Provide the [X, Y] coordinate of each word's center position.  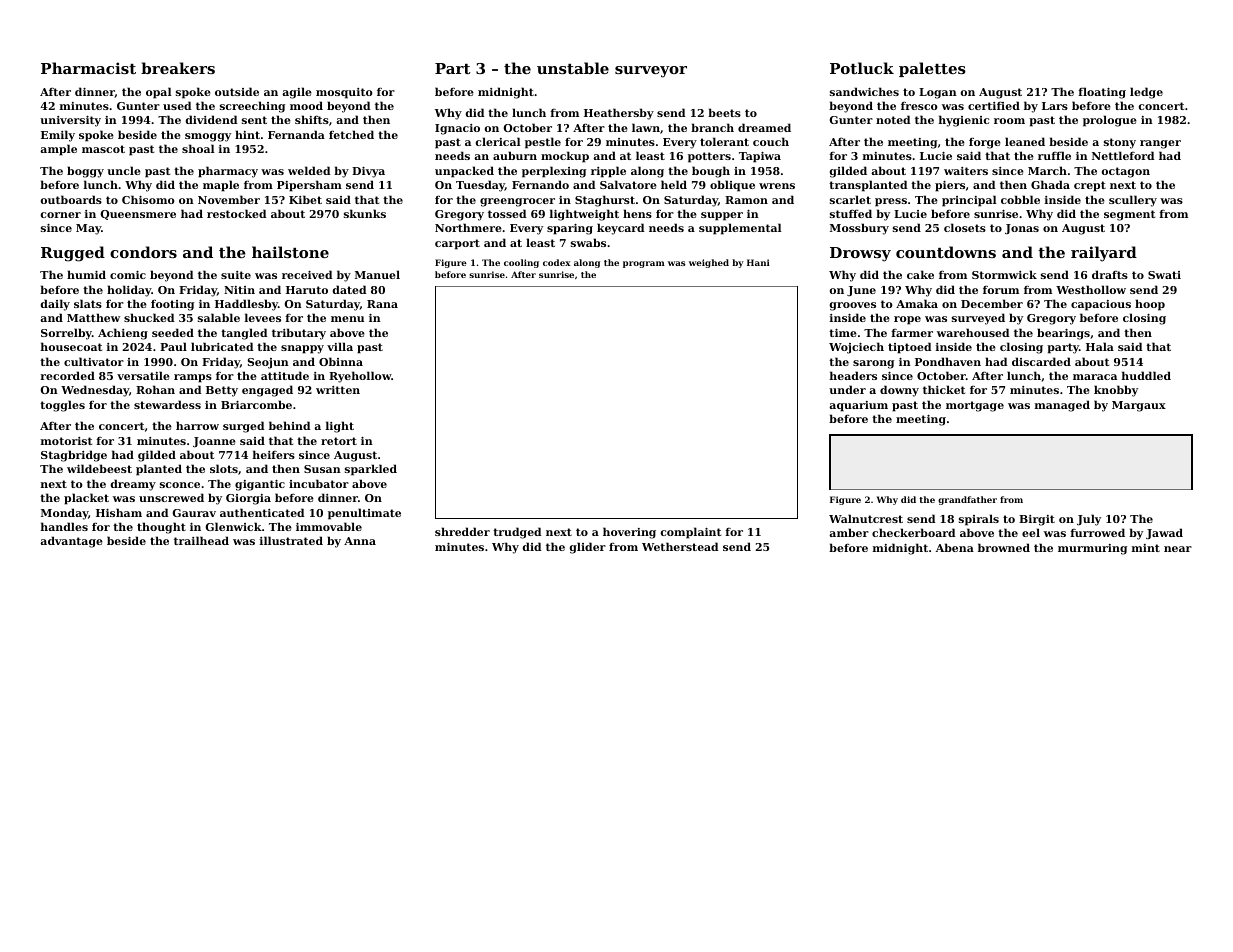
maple [221, 186]
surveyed [978, 319]
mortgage [975, 406]
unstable [573, 68]
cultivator [94, 361]
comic [128, 275]
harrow [197, 425]
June [861, 291]
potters [709, 157]
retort [339, 441]
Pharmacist [88, 68]
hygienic [964, 121]
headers [853, 375]
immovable [329, 526]
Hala [1100, 346]
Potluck [862, 68]
